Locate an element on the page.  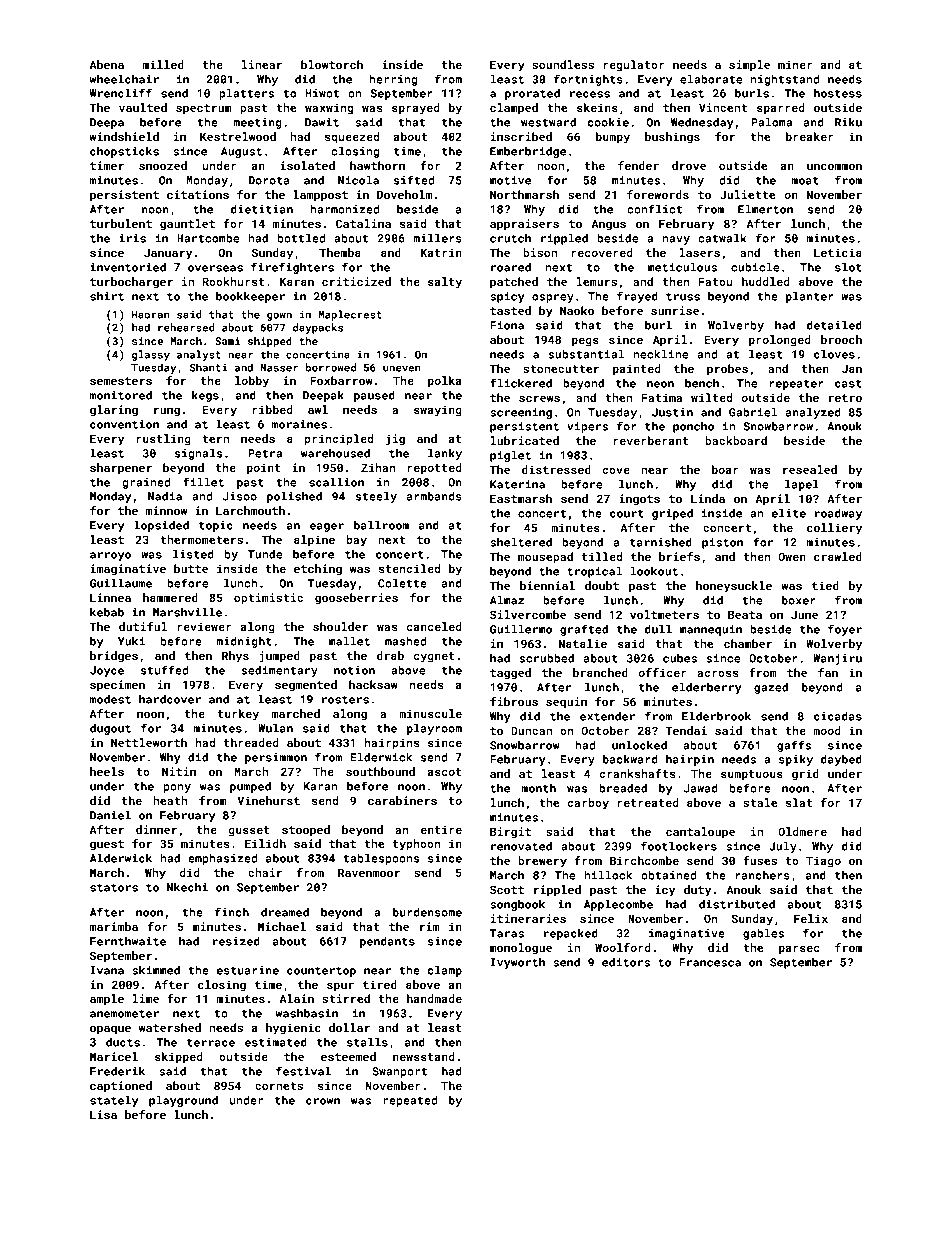
parsec is located at coordinates (799, 950).
